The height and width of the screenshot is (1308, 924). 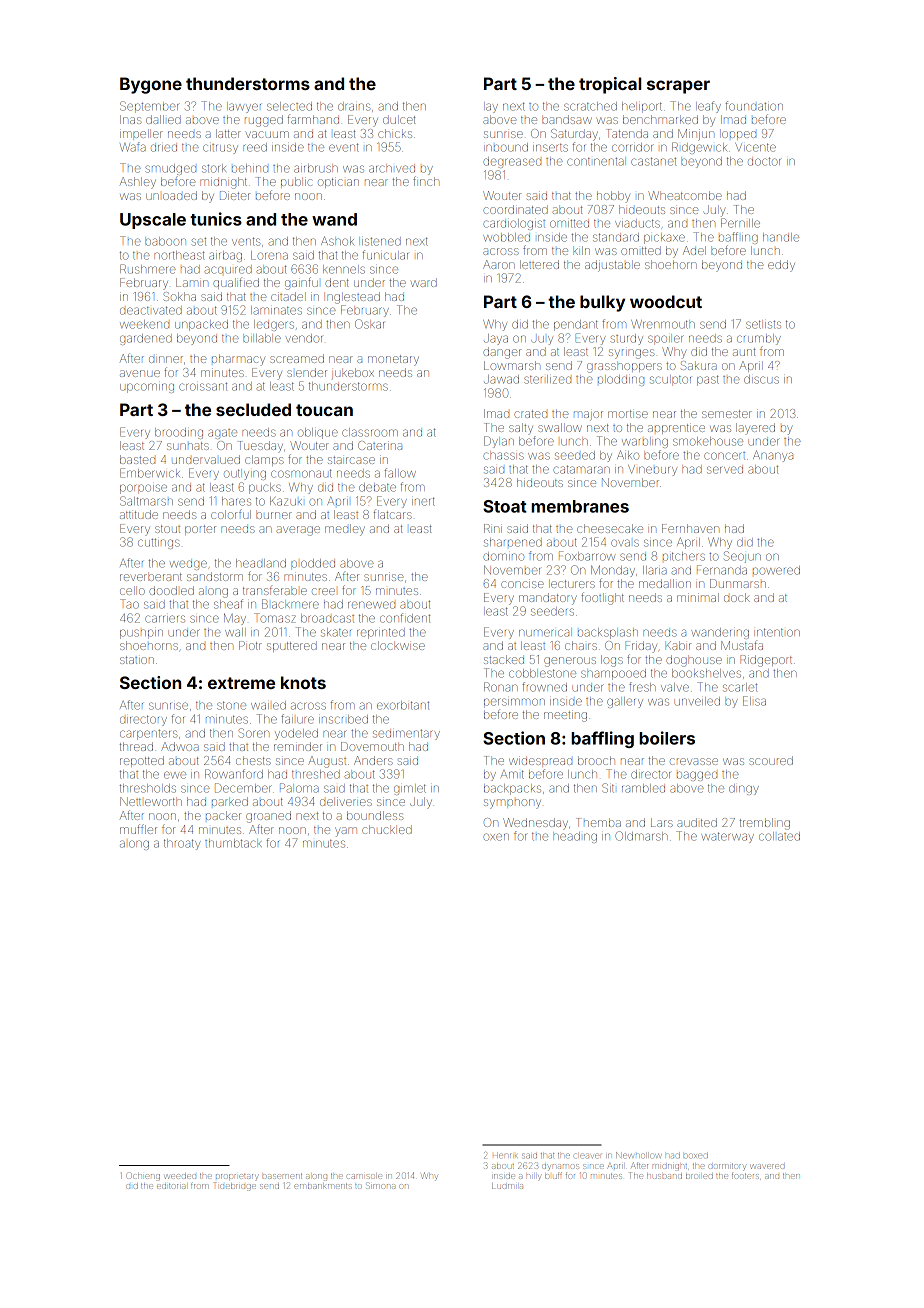 What do you see at coordinates (493, 528) in the screenshot?
I see `Rini` at bounding box center [493, 528].
